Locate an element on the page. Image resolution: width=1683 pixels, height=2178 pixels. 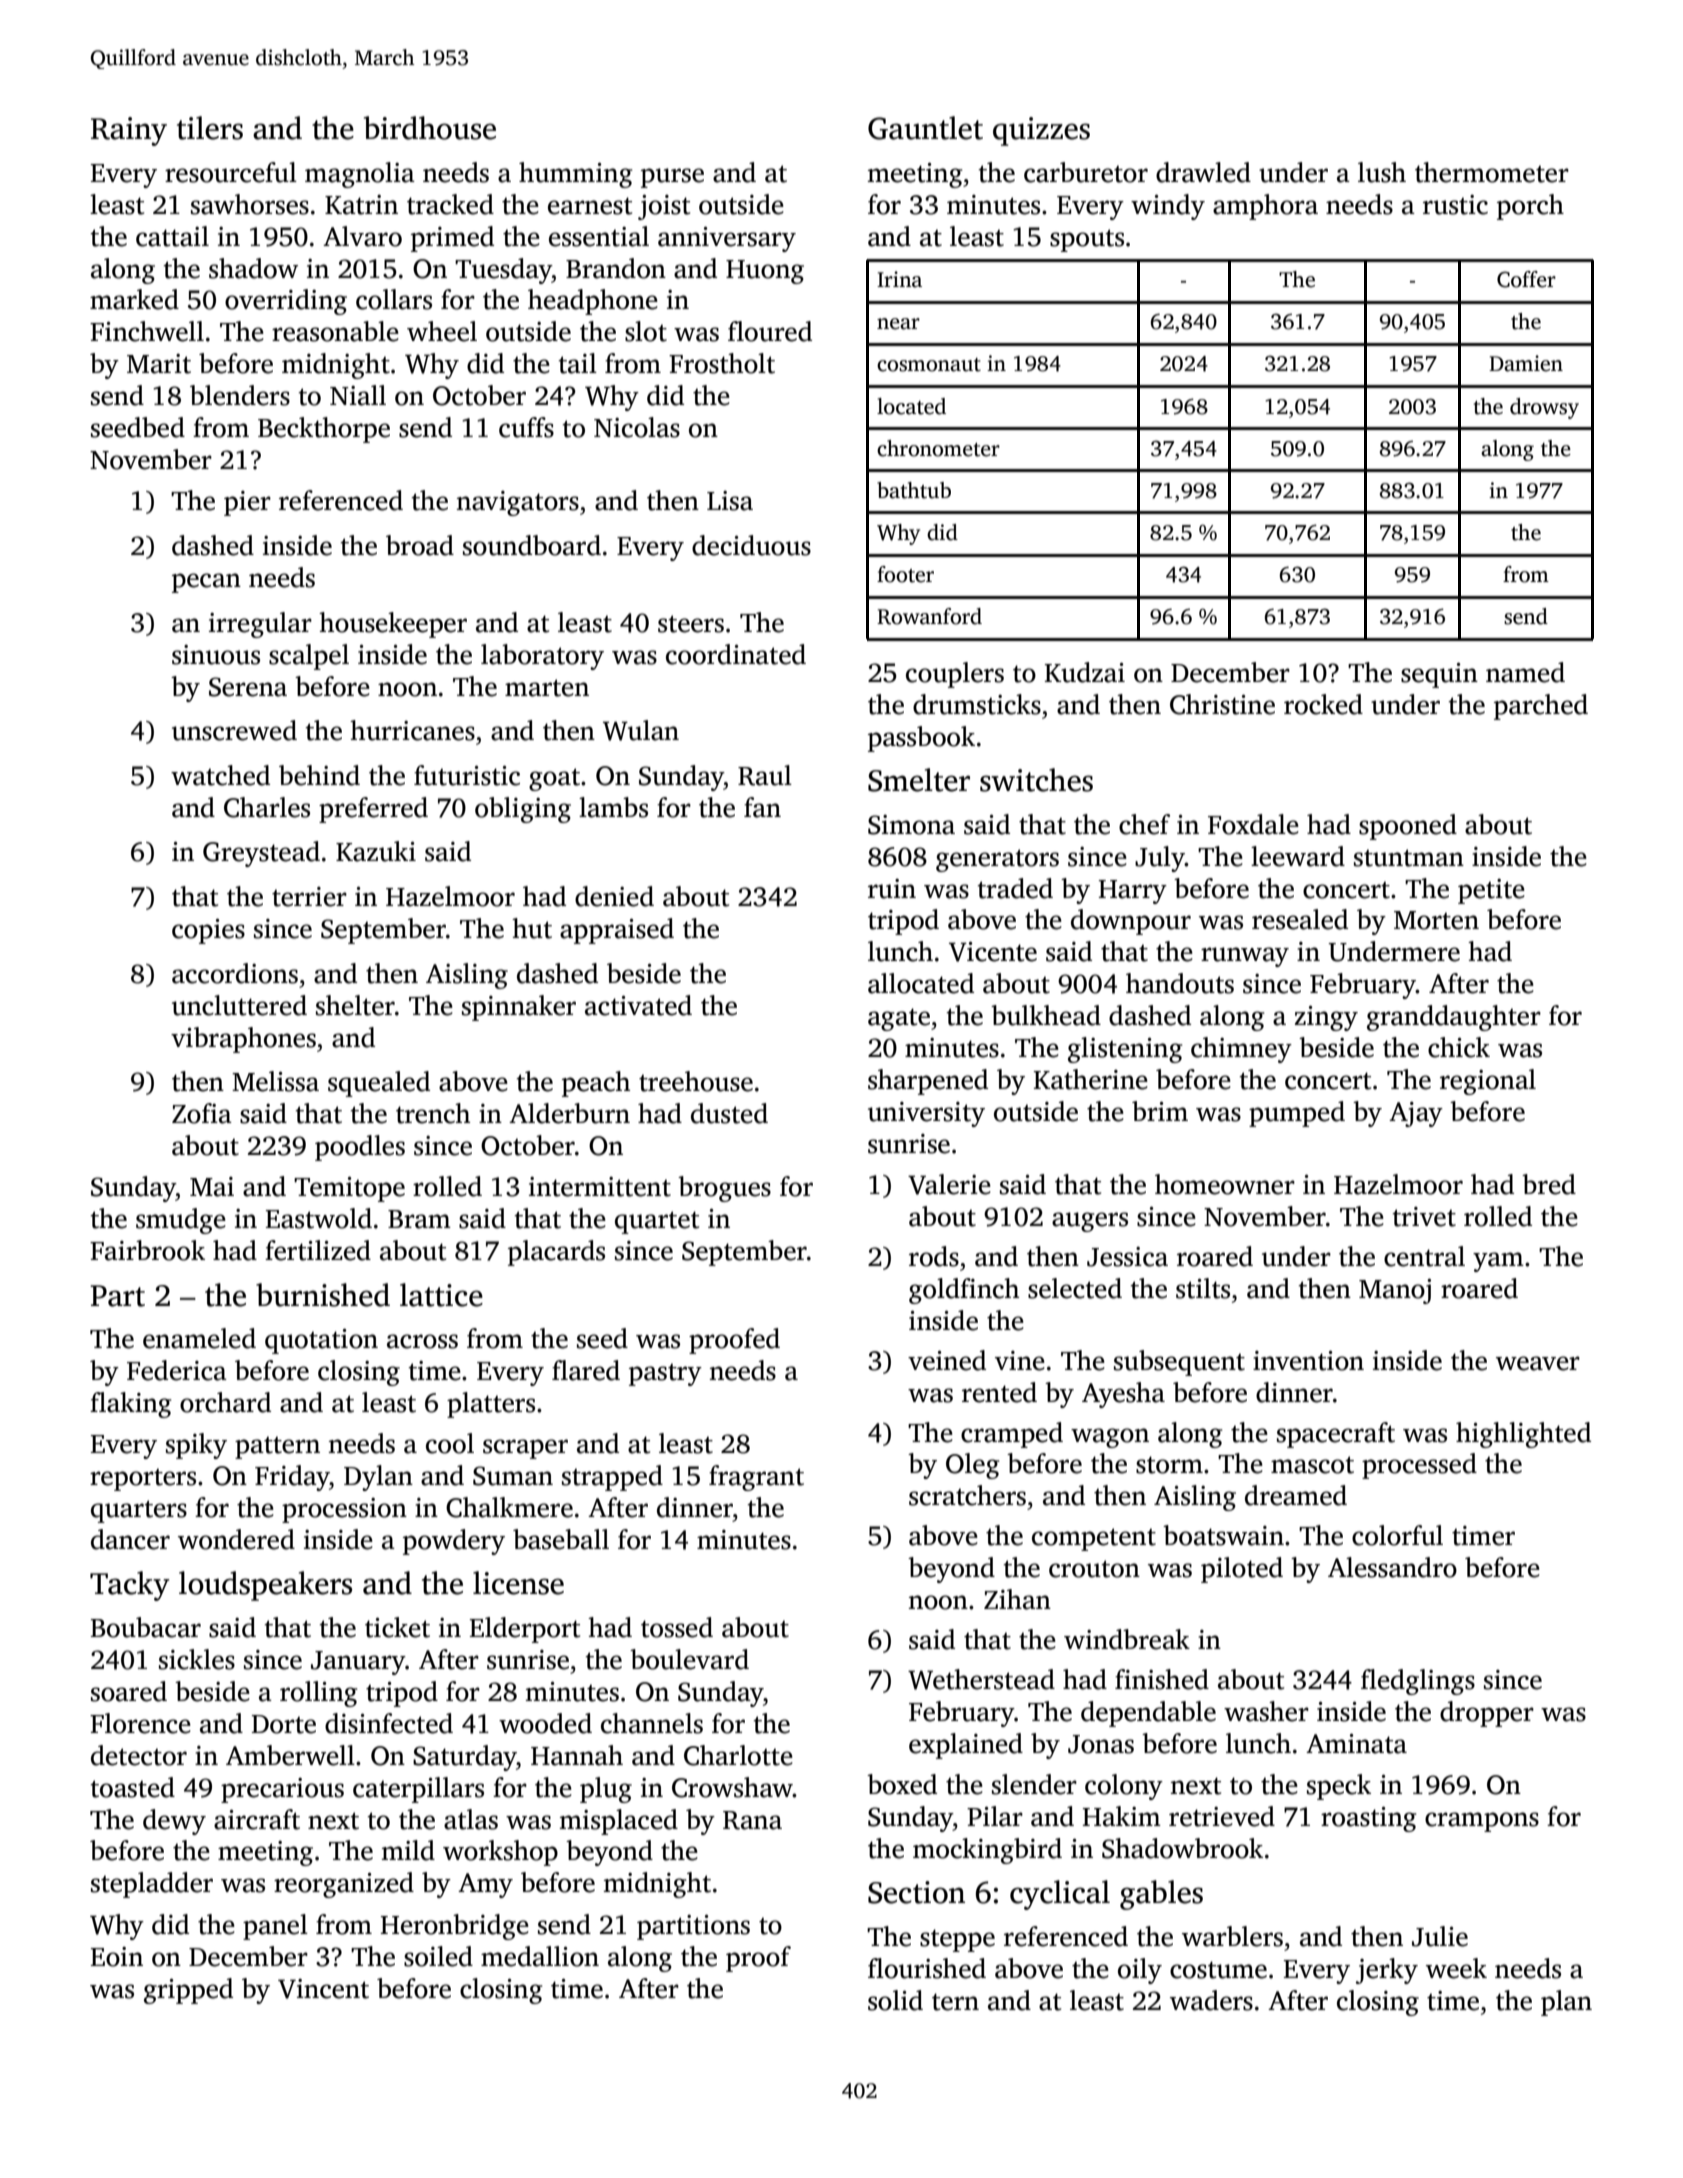
cosmonaut is located at coordinates (929, 365).
